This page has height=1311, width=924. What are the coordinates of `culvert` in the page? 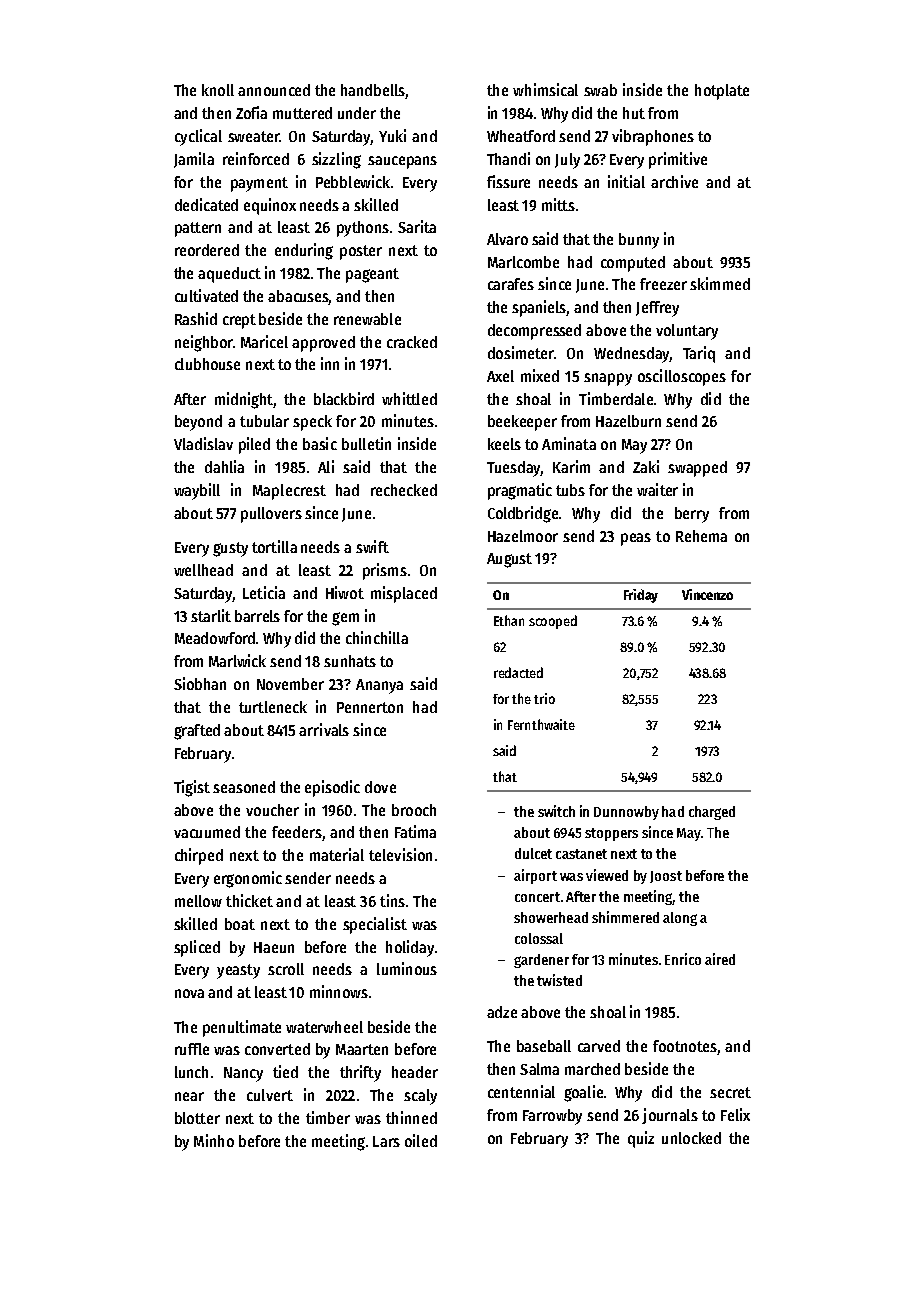 It's located at (270, 1095).
